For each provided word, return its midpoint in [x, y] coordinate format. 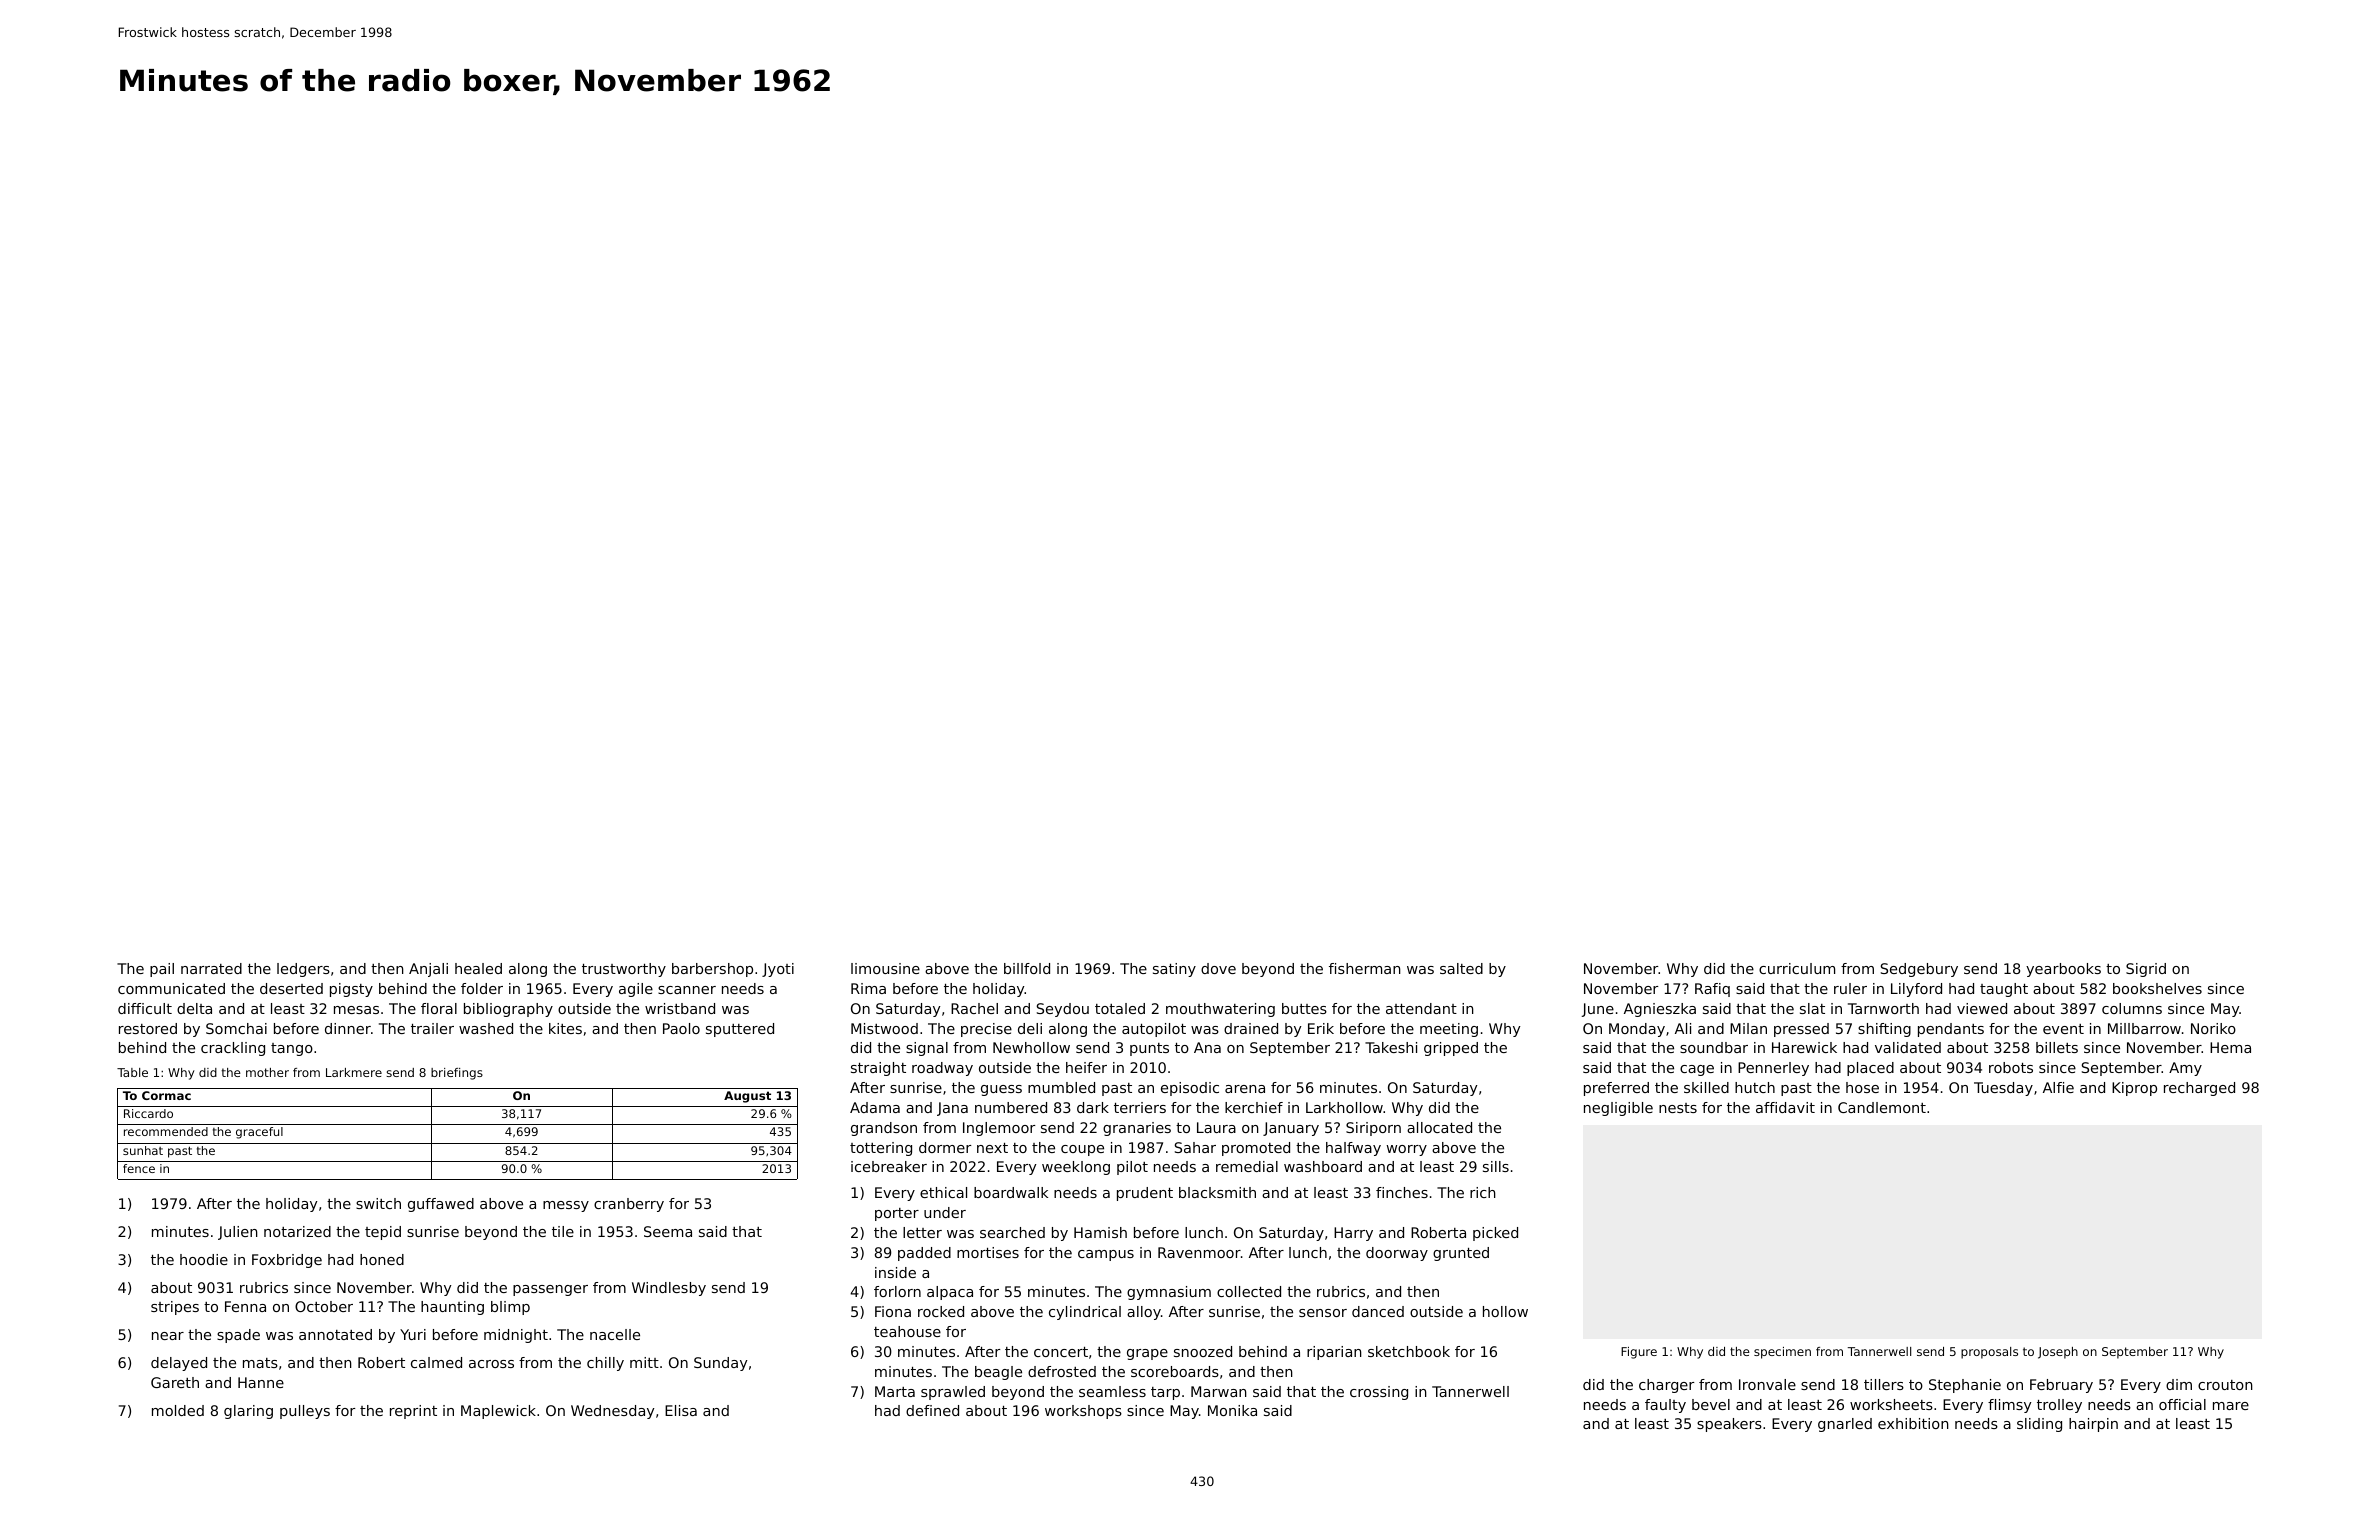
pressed [1801, 1030]
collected [1249, 1291]
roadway [942, 1069]
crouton [2225, 1385]
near [168, 1336]
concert [1061, 1352]
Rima [868, 988]
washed [486, 1028]
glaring [248, 1412]
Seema [668, 1231]
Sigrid [2146, 970]
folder [482, 988]
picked [1495, 1234]
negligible [1618, 1109]
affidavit [1785, 1107]
